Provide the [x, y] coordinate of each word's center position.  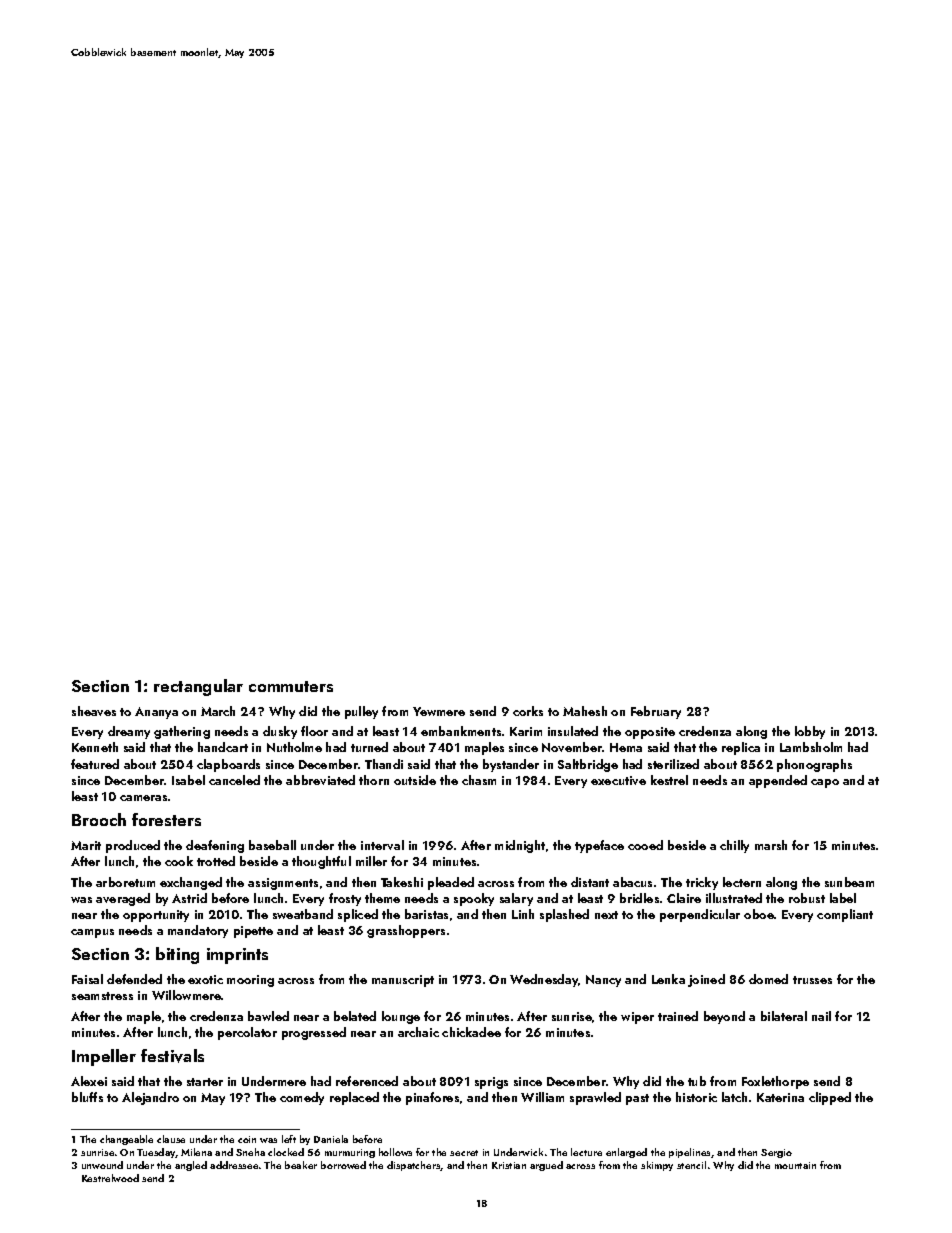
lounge [401, 1017]
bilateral [784, 1016]
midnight [520, 846]
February [656, 712]
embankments [461, 731]
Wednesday [544, 980]
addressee [234, 1165]
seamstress [102, 996]
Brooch [99, 819]
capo [825, 783]
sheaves [94, 711]
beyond [724, 1017]
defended [134, 979]
